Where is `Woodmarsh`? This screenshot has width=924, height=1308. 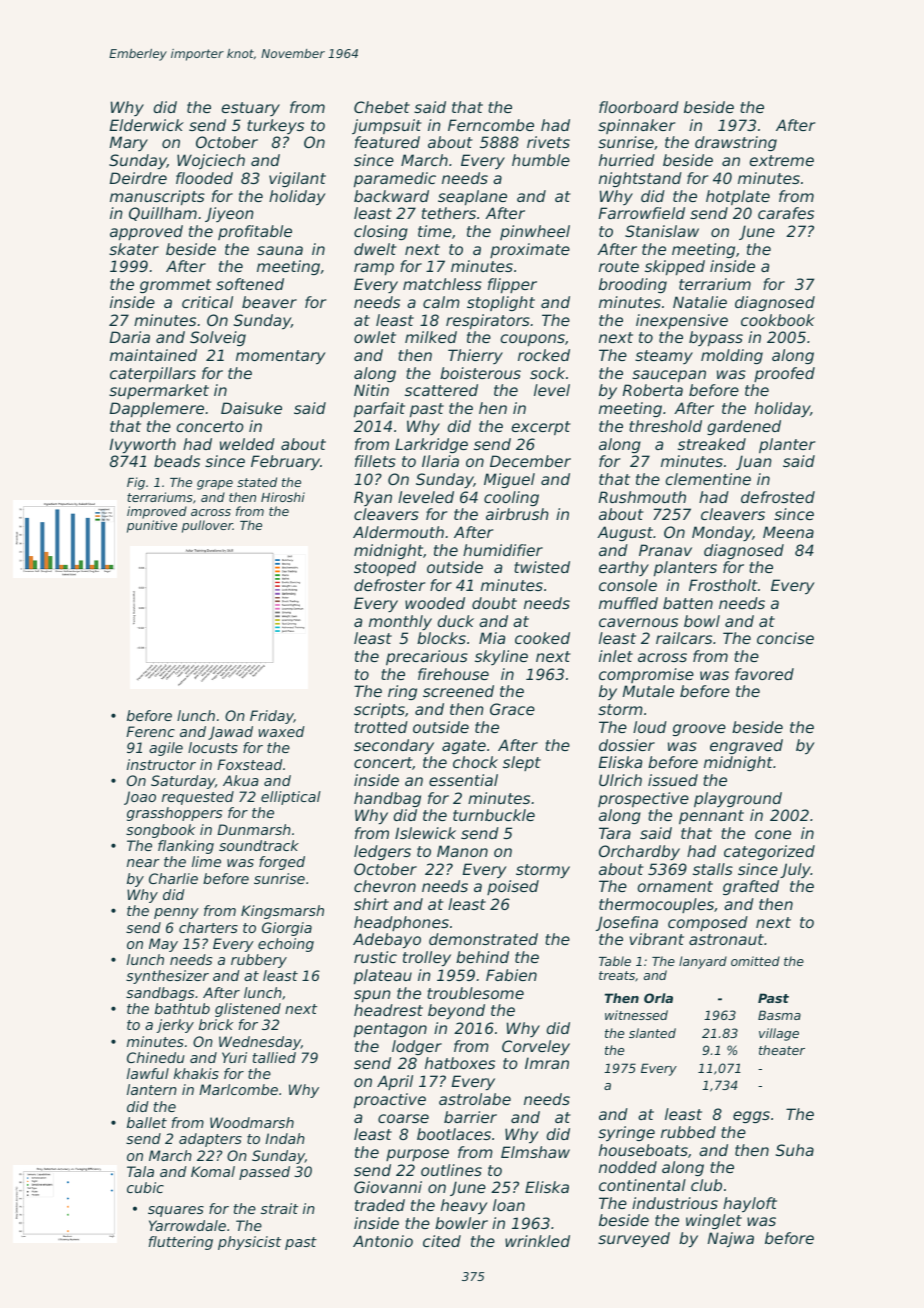 Woodmarsh is located at coordinates (252, 1122).
